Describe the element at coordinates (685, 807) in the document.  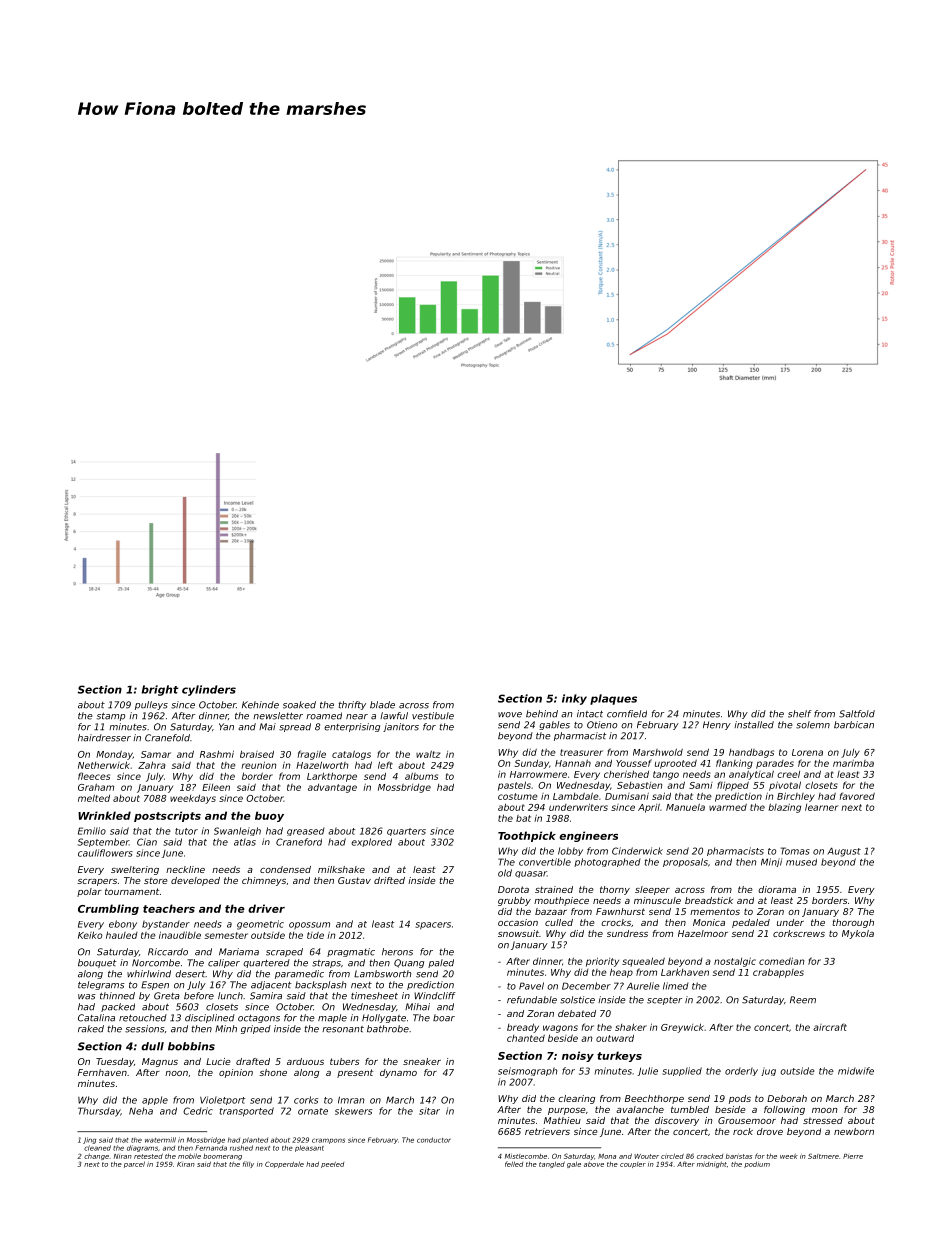
I see `Manuela` at that location.
